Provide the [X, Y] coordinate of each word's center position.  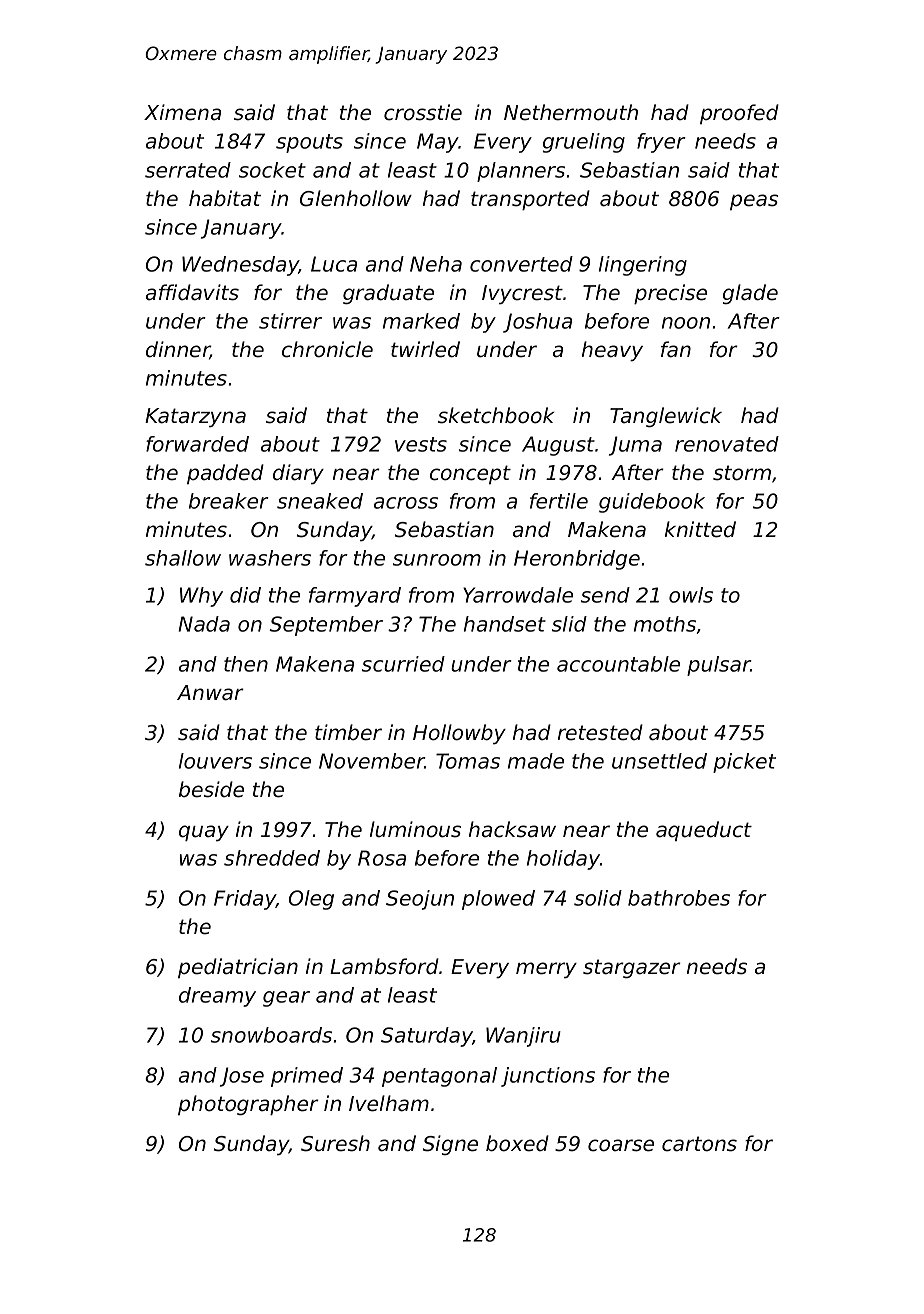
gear [286, 999]
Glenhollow [356, 198]
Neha [436, 264]
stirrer [290, 321]
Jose [242, 1077]
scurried [403, 664]
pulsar [719, 666]
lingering [643, 266]
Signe [450, 1145]
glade [750, 294]
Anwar [210, 693]
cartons [699, 1144]
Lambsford [384, 966]
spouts [309, 143]
